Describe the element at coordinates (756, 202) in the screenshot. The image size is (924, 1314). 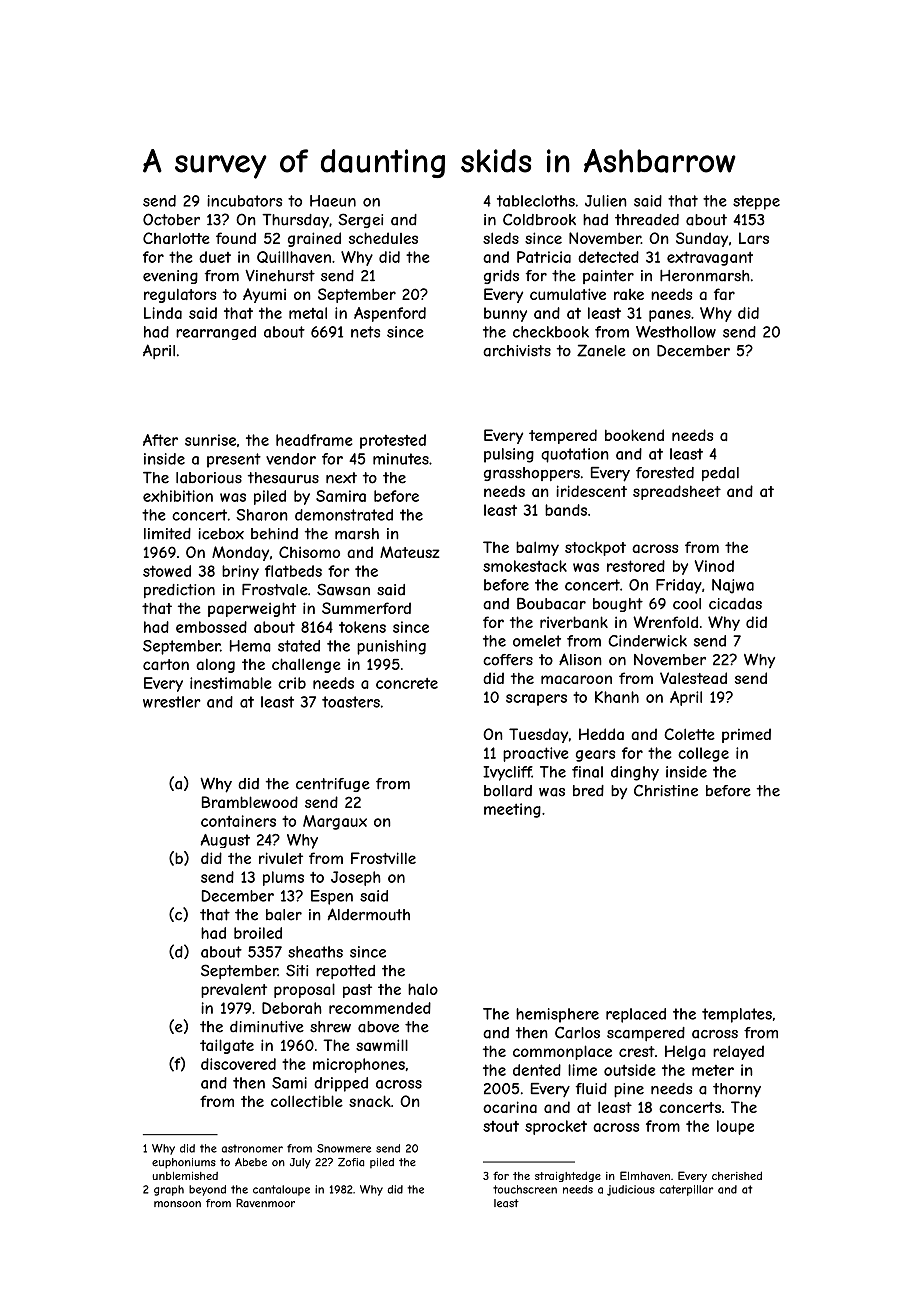
I see `steppe` at that location.
